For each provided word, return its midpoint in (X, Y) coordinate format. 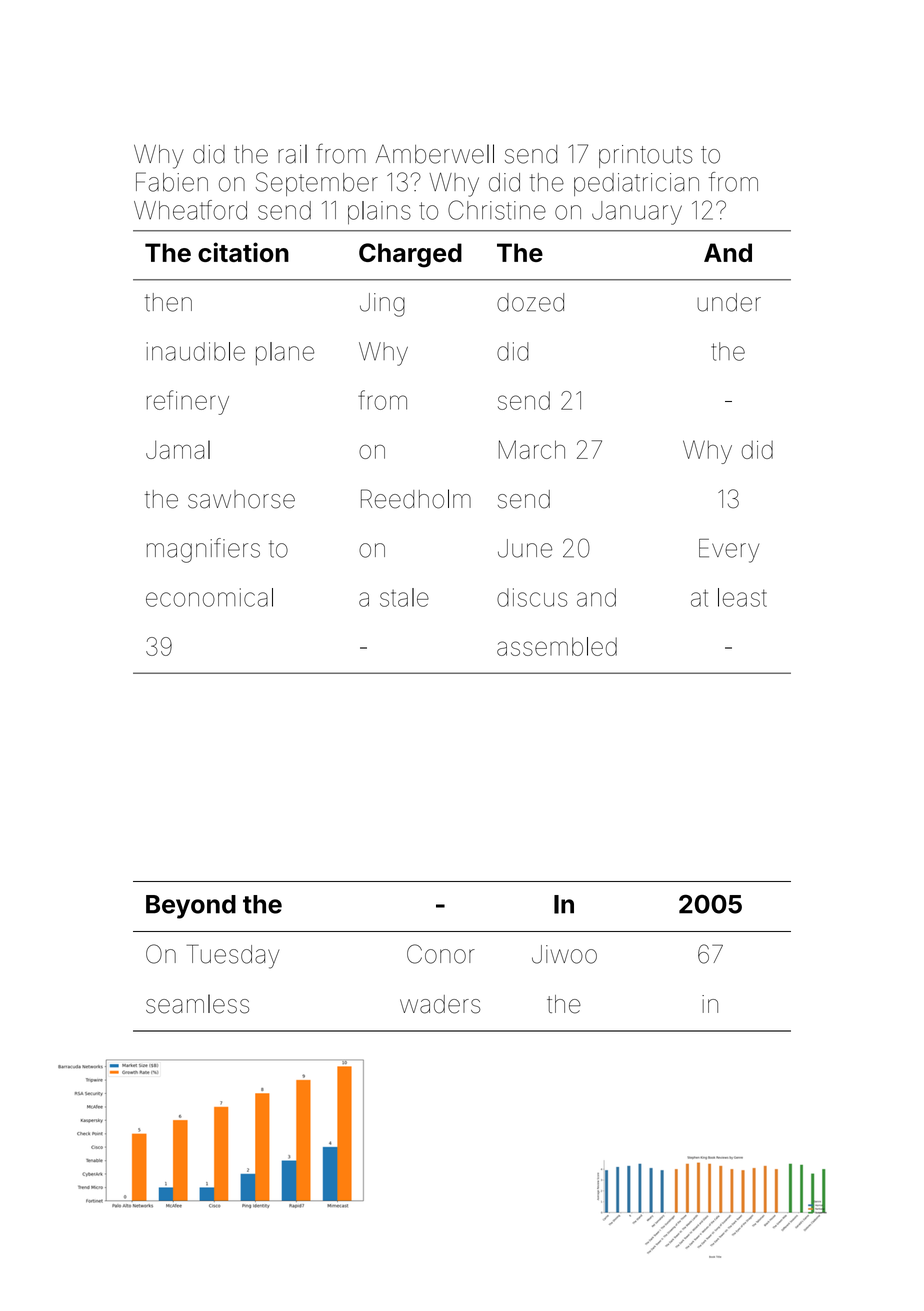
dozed (530, 302)
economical (209, 597)
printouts (646, 156)
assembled (557, 646)
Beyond (191, 907)
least (742, 597)
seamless (197, 1004)
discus (532, 597)
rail (292, 154)
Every (729, 551)
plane (285, 353)
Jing (382, 305)
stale (404, 597)
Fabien (172, 182)
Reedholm (416, 499)
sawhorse (241, 499)
